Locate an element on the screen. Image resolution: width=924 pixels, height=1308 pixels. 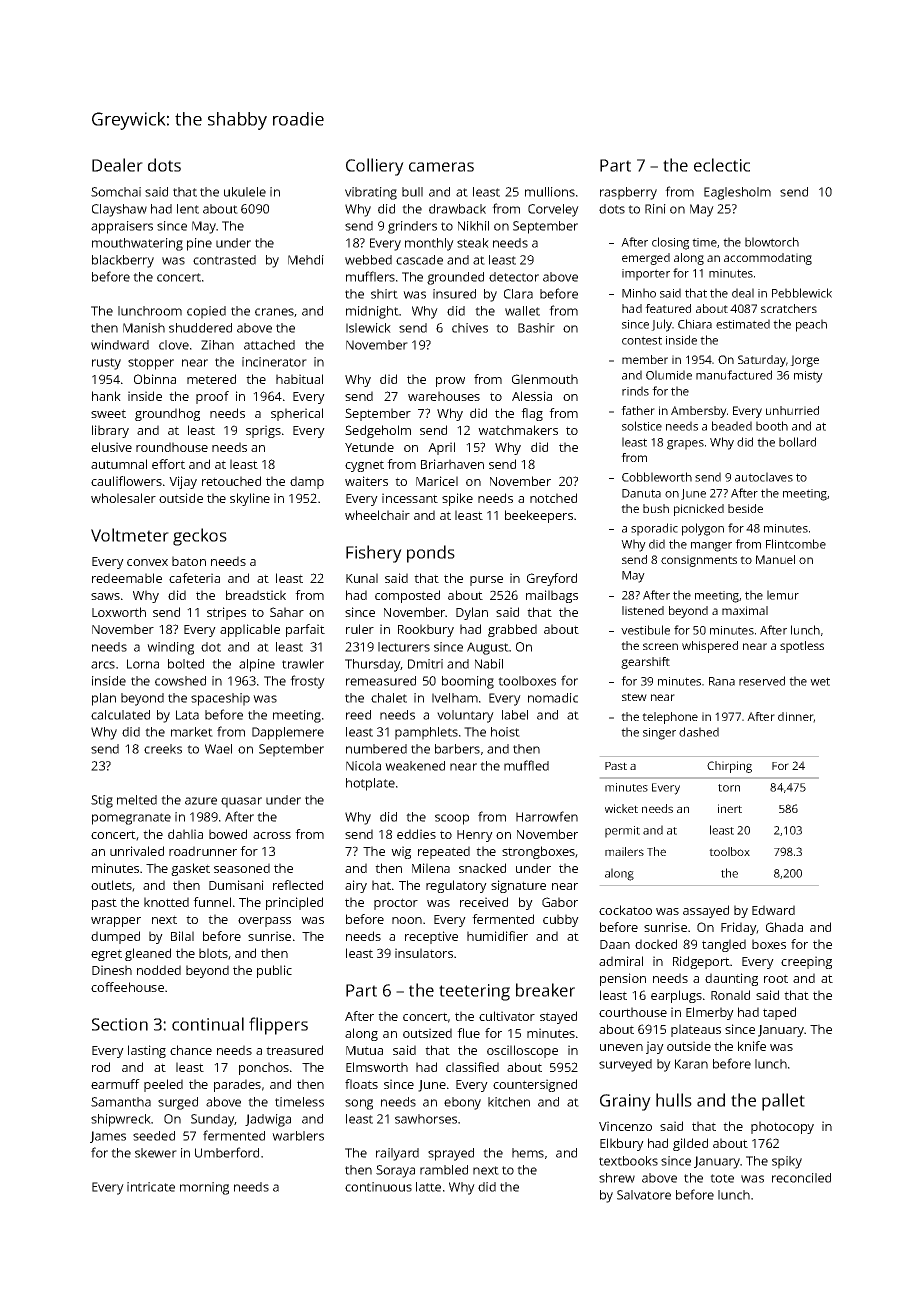
detector is located at coordinates (514, 277).
